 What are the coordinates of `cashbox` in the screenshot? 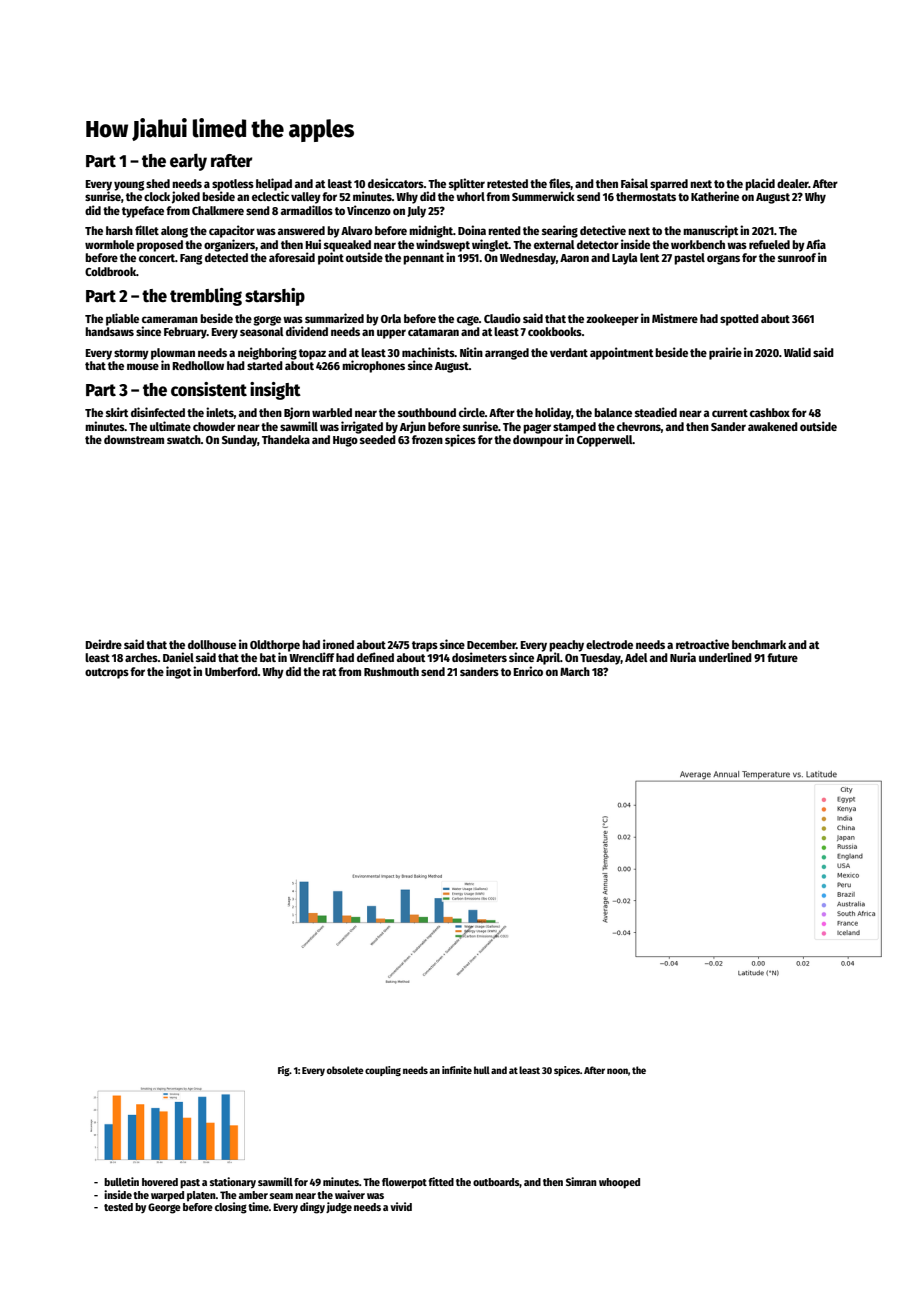 It's located at (770, 412).
